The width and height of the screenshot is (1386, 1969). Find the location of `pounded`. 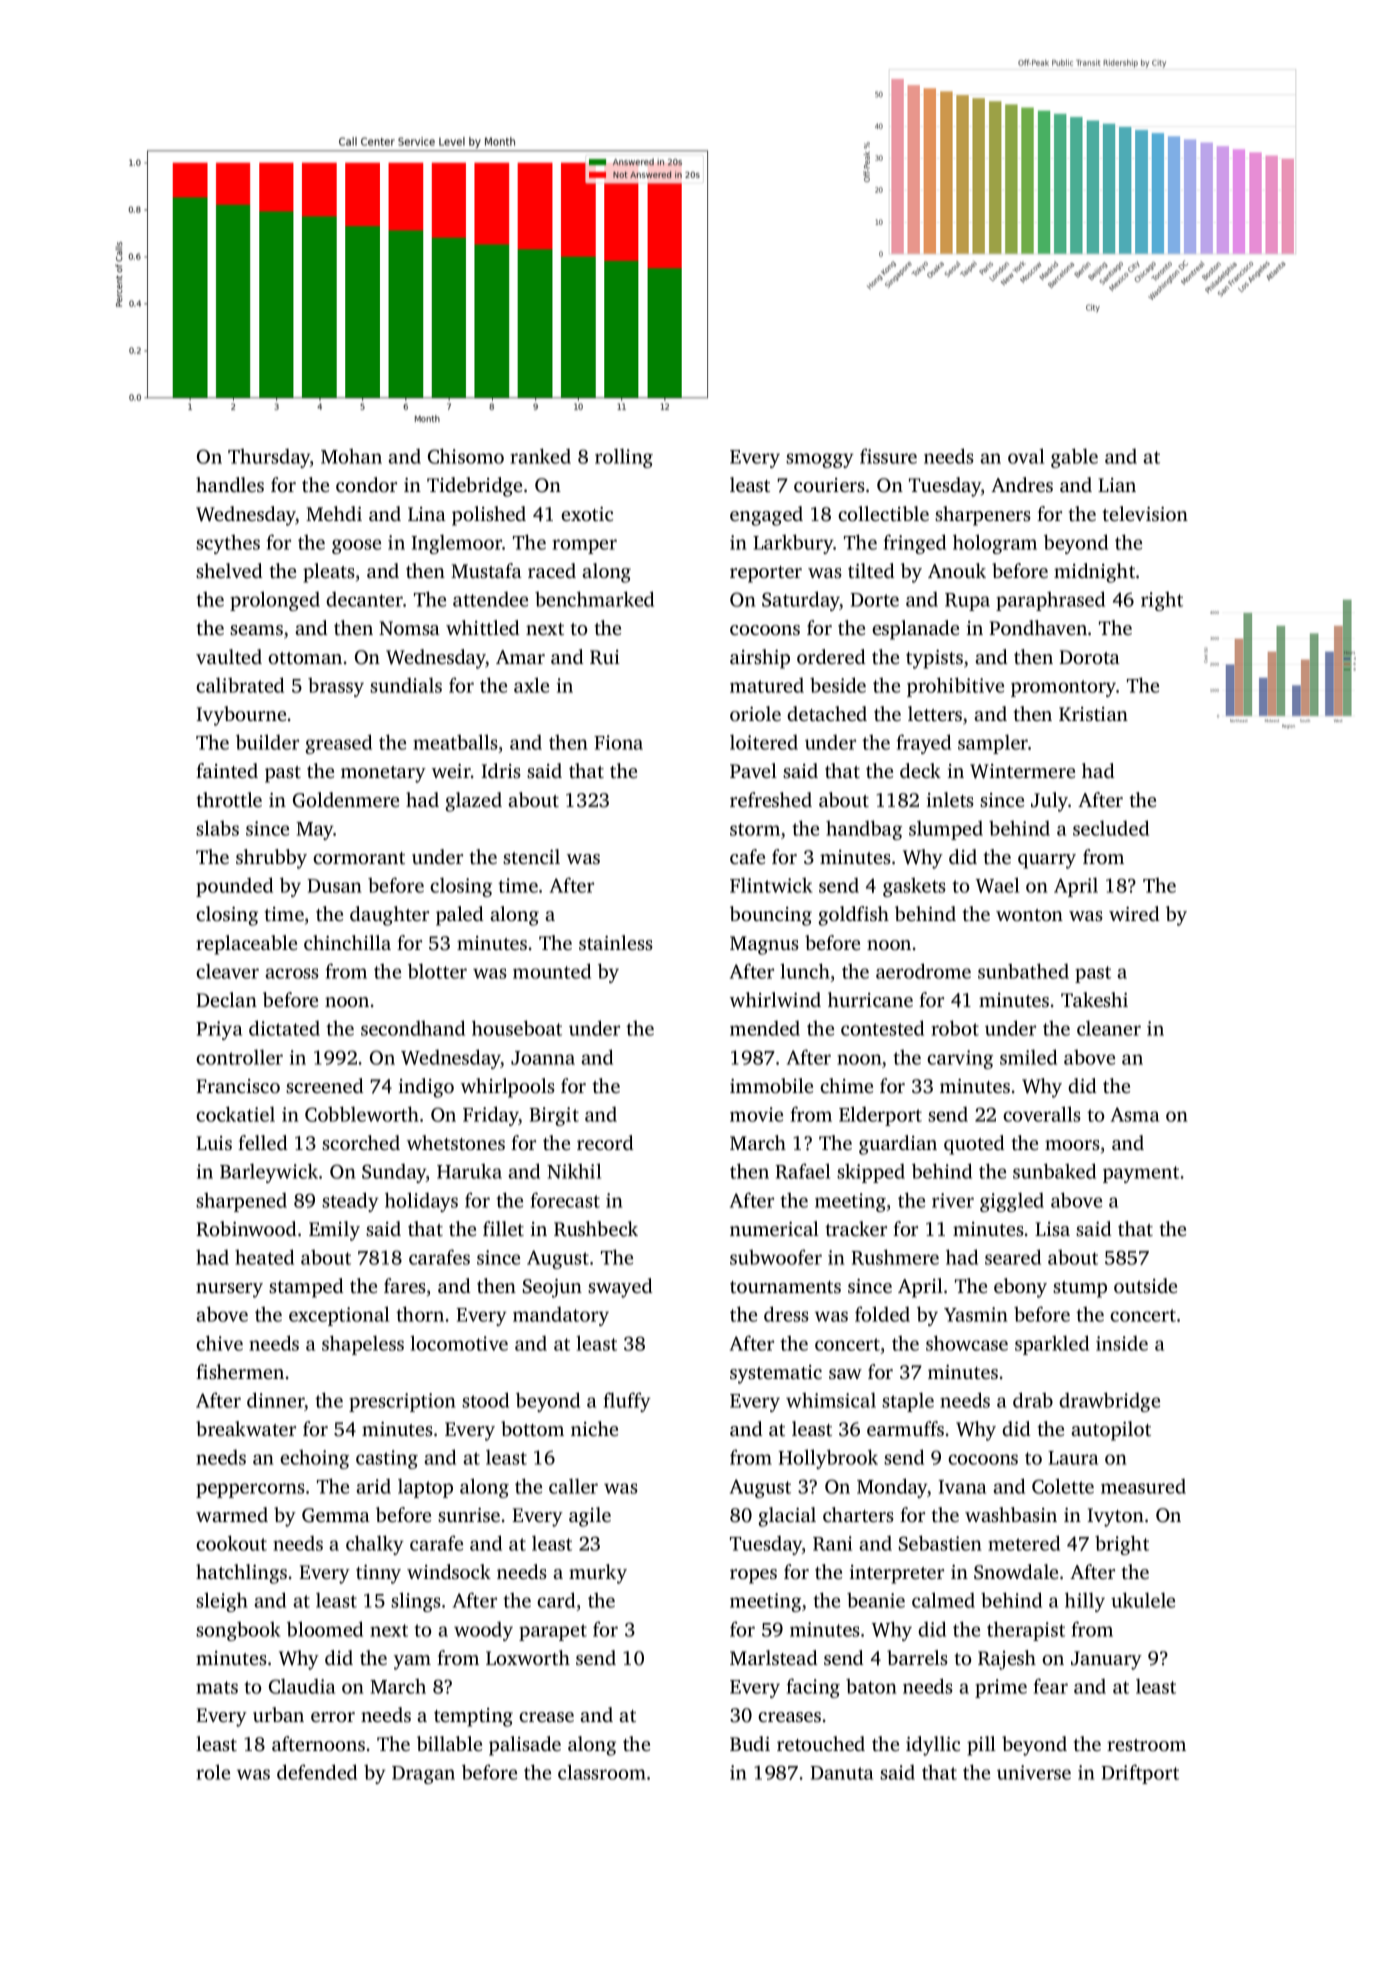

pounded is located at coordinates (234, 887).
